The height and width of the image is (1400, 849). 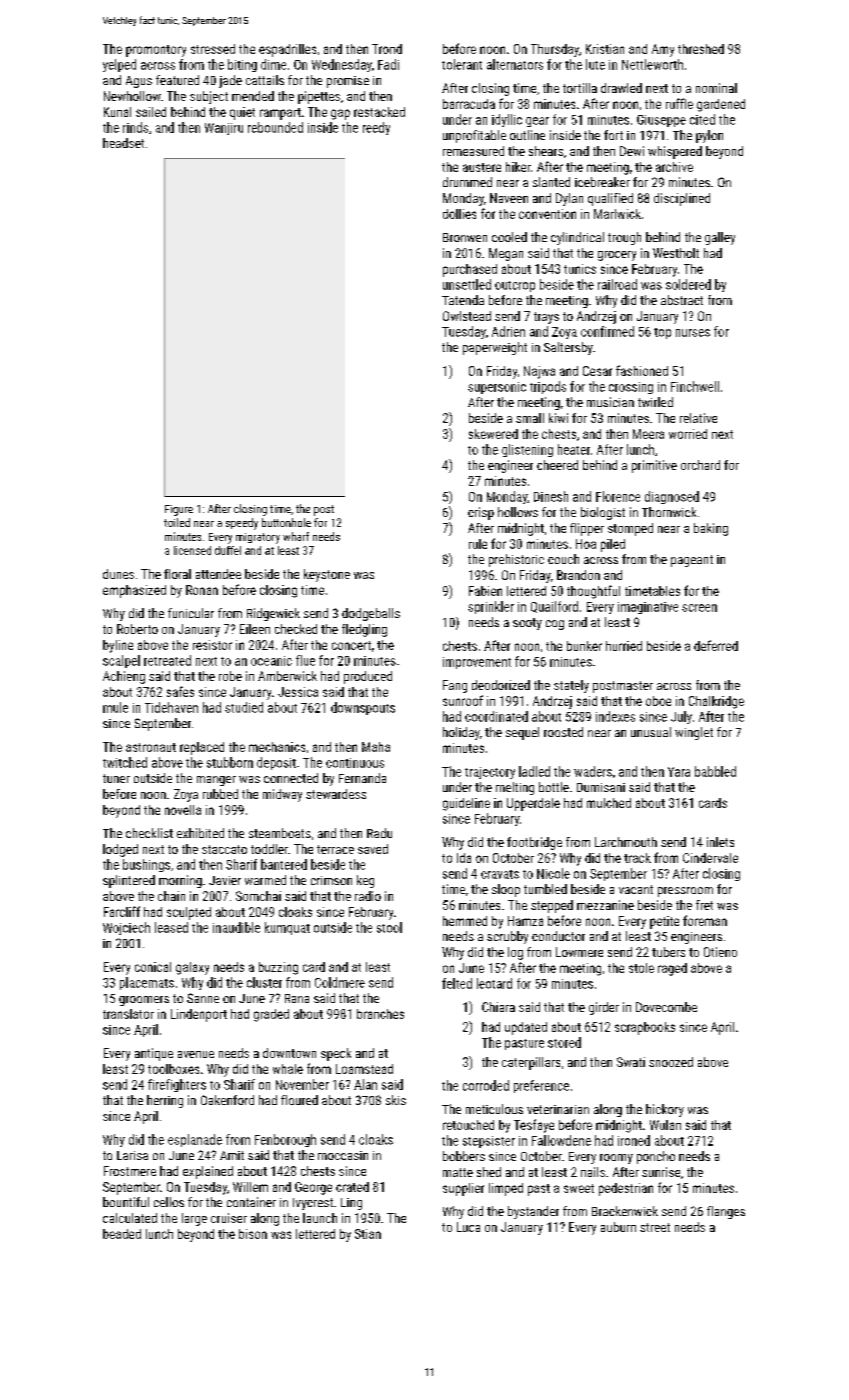 I want to click on Chiara, so click(x=498, y=1007).
